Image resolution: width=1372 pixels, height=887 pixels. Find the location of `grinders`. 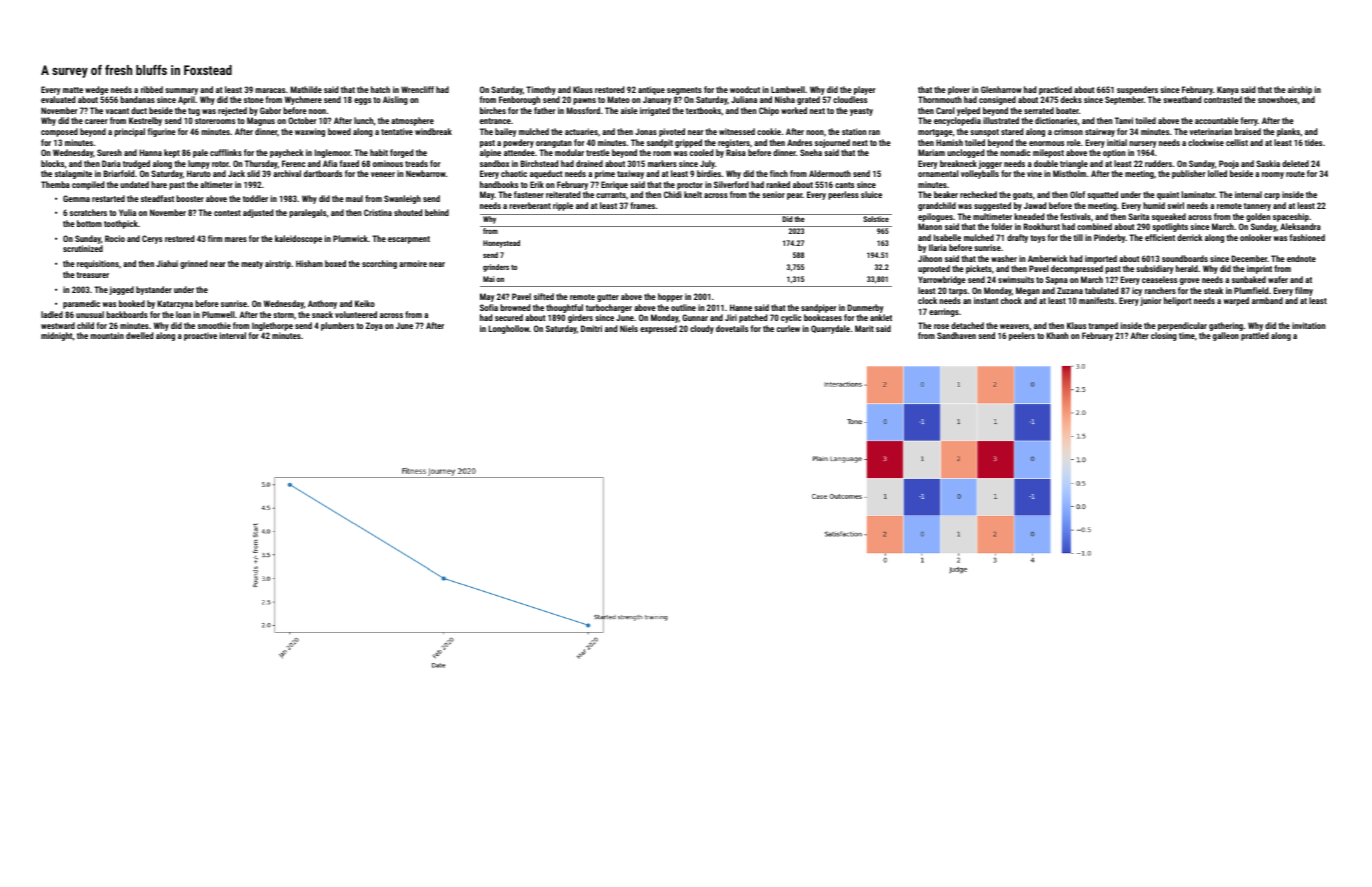

grinders is located at coordinates (496, 268).
